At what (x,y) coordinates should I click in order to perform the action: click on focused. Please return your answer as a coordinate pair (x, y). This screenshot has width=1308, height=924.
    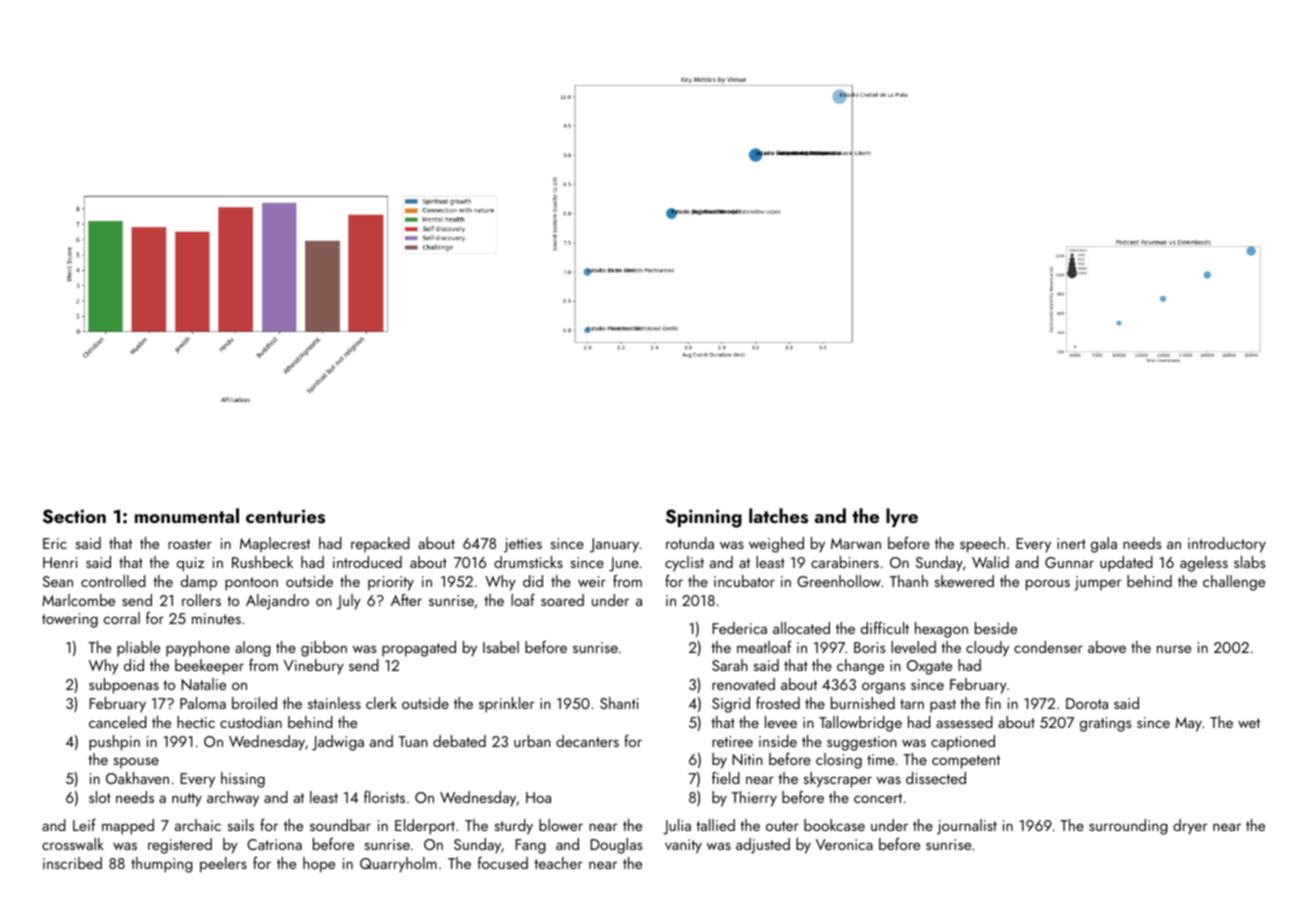
    Looking at the image, I should click on (503, 863).
